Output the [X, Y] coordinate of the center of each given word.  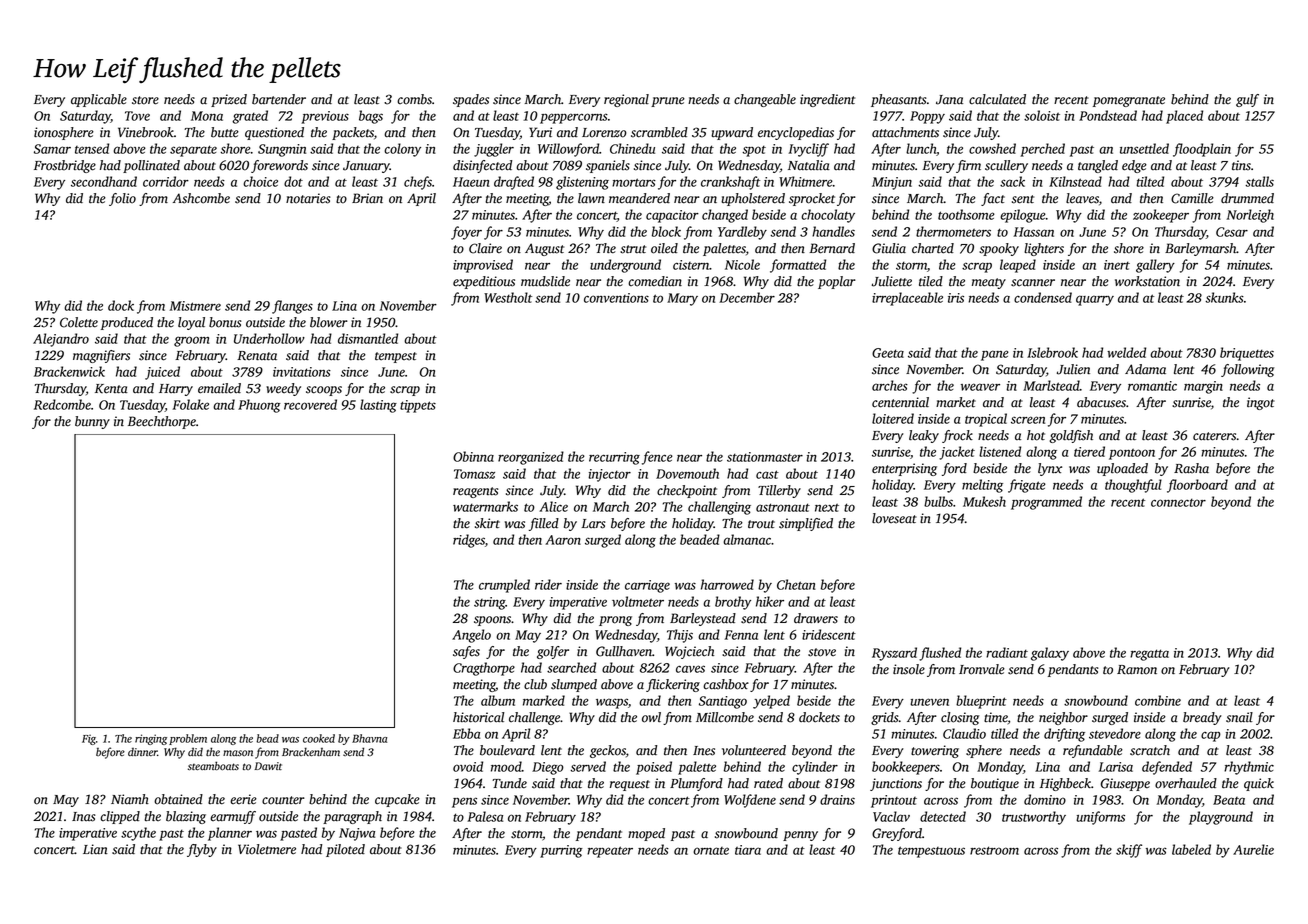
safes [466, 652]
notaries [308, 198]
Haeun [471, 182]
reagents [476, 492]
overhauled [1186, 783]
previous [325, 117]
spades [471, 100]
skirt [487, 523]
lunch [921, 148]
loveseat [894, 518]
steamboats [213, 766]
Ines [704, 751]
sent [1023, 199]
